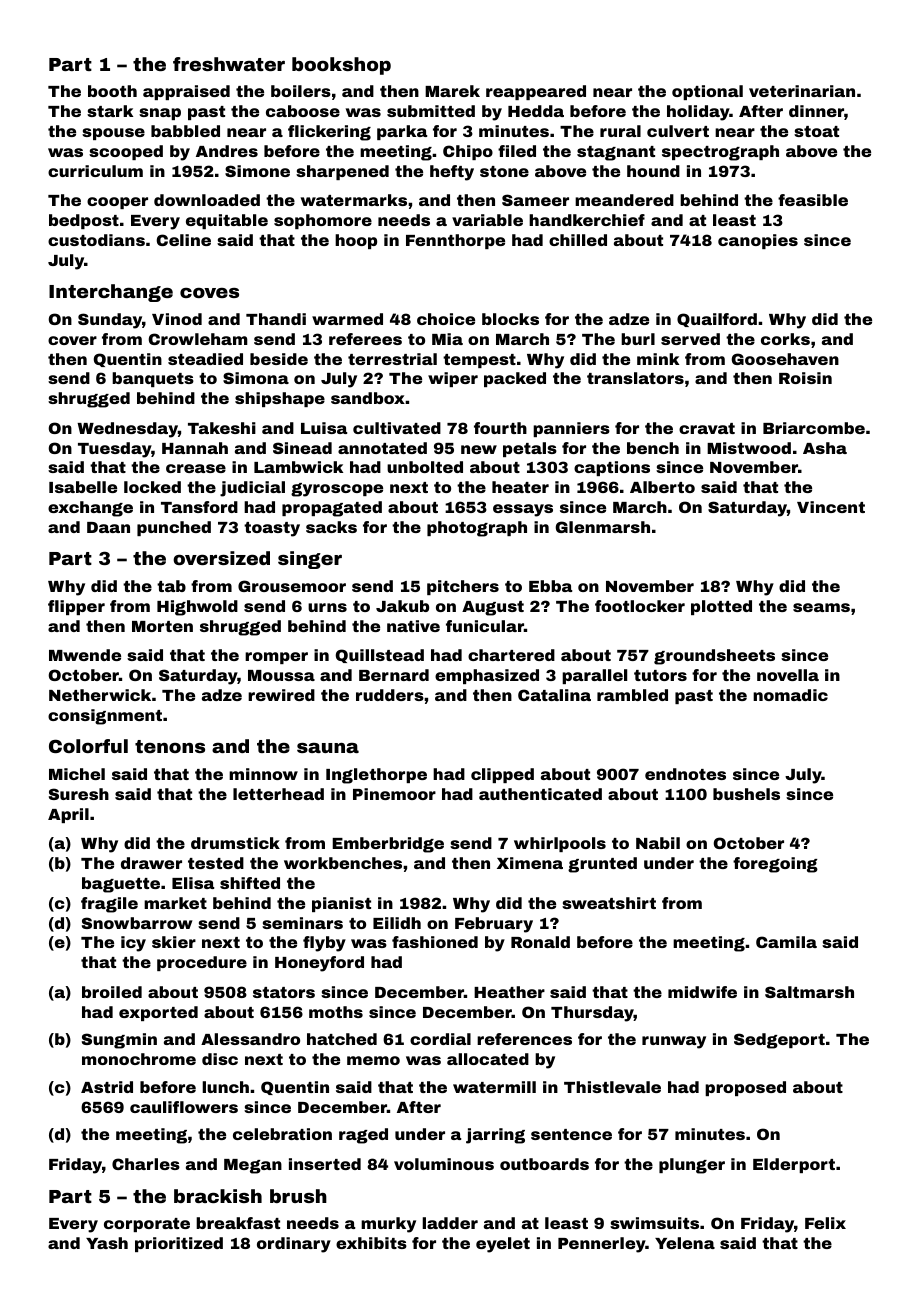 The height and width of the screenshot is (1314, 924). I want to click on chilled, so click(578, 240).
